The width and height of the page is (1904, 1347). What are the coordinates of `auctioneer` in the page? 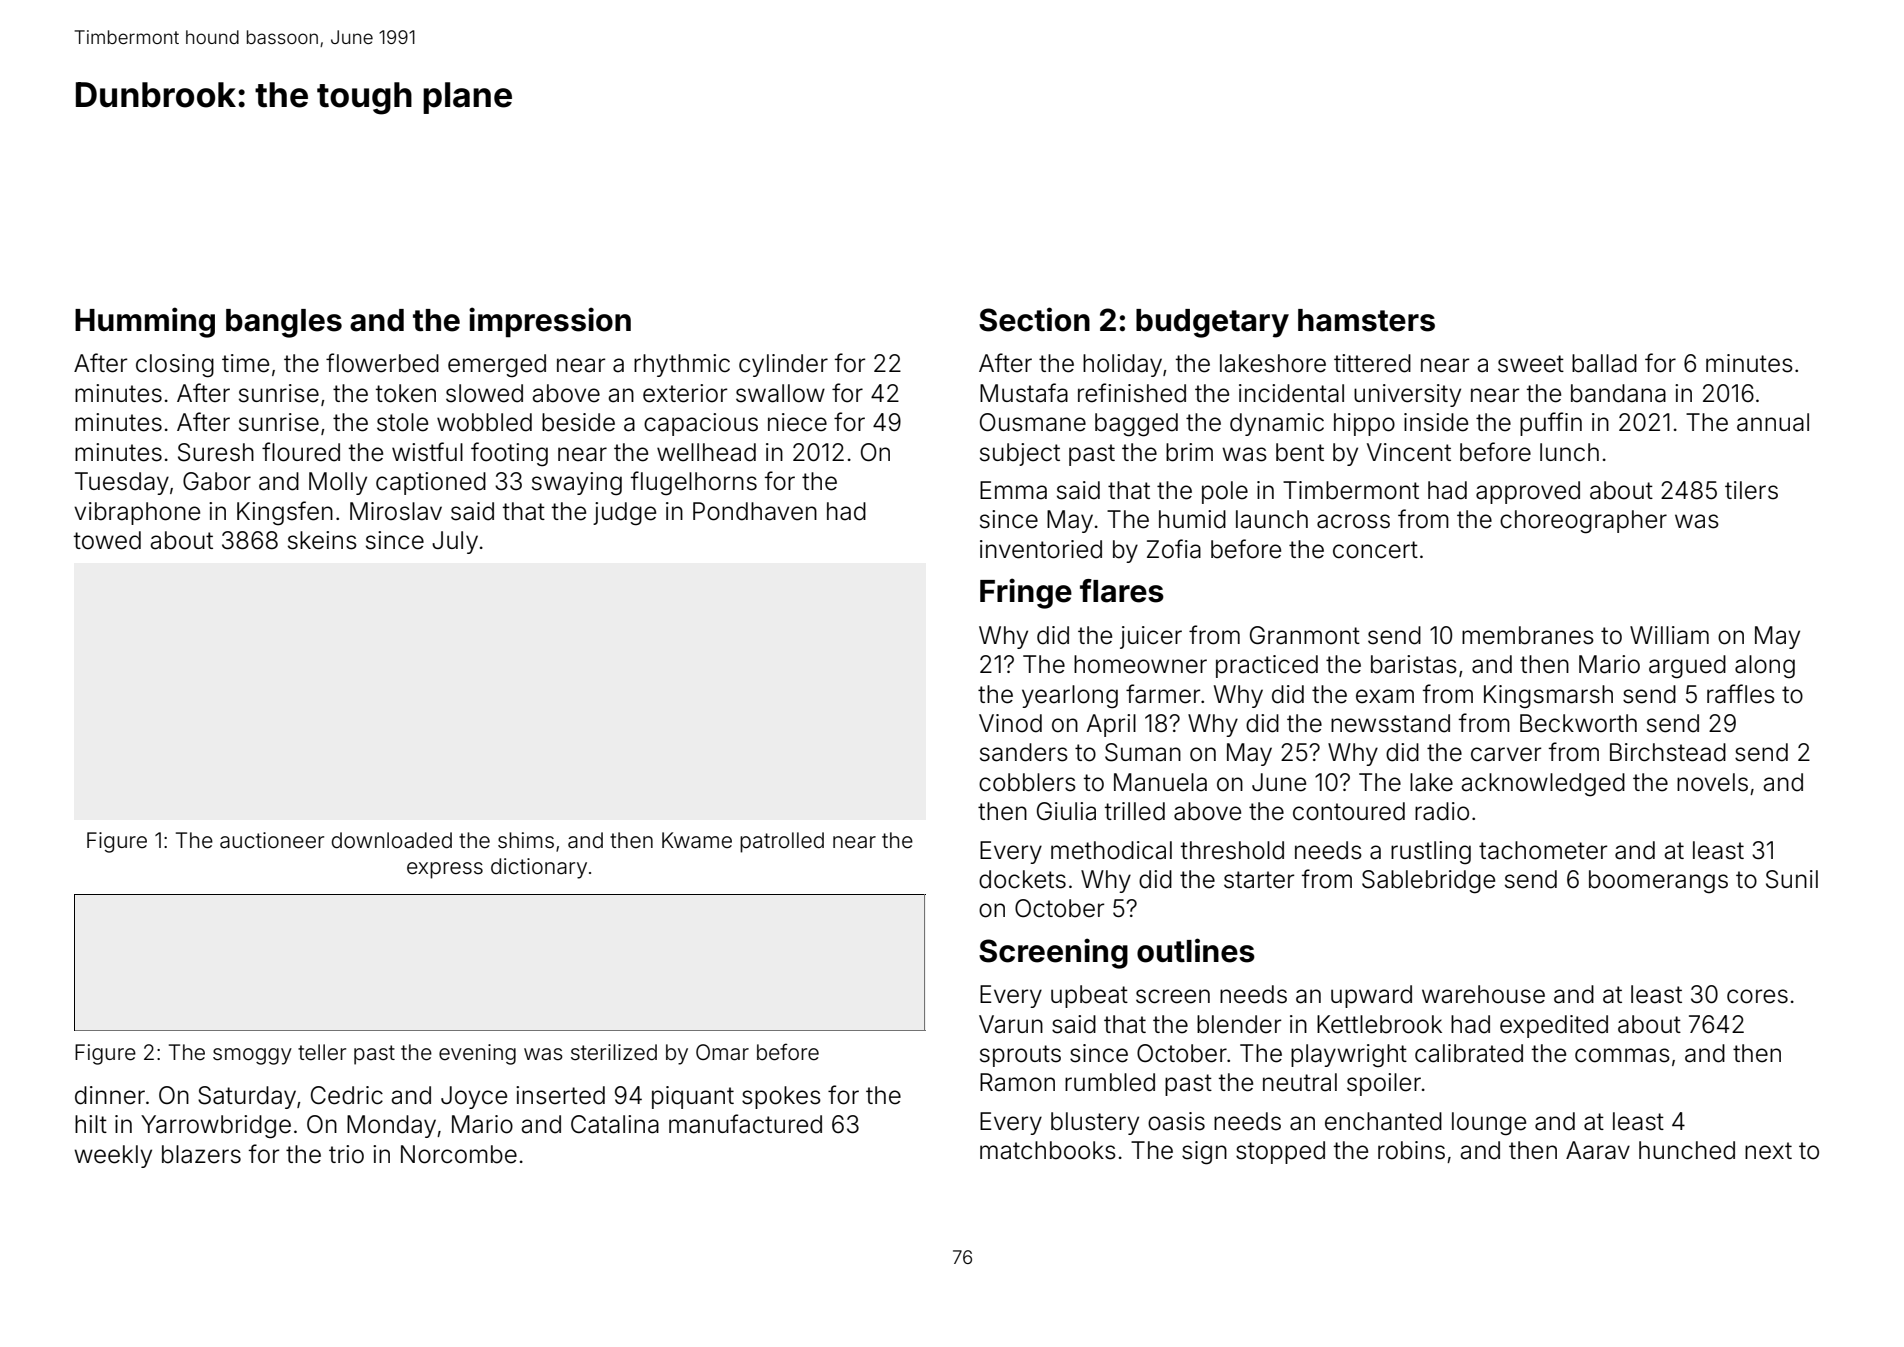 It's located at (272, 840).
